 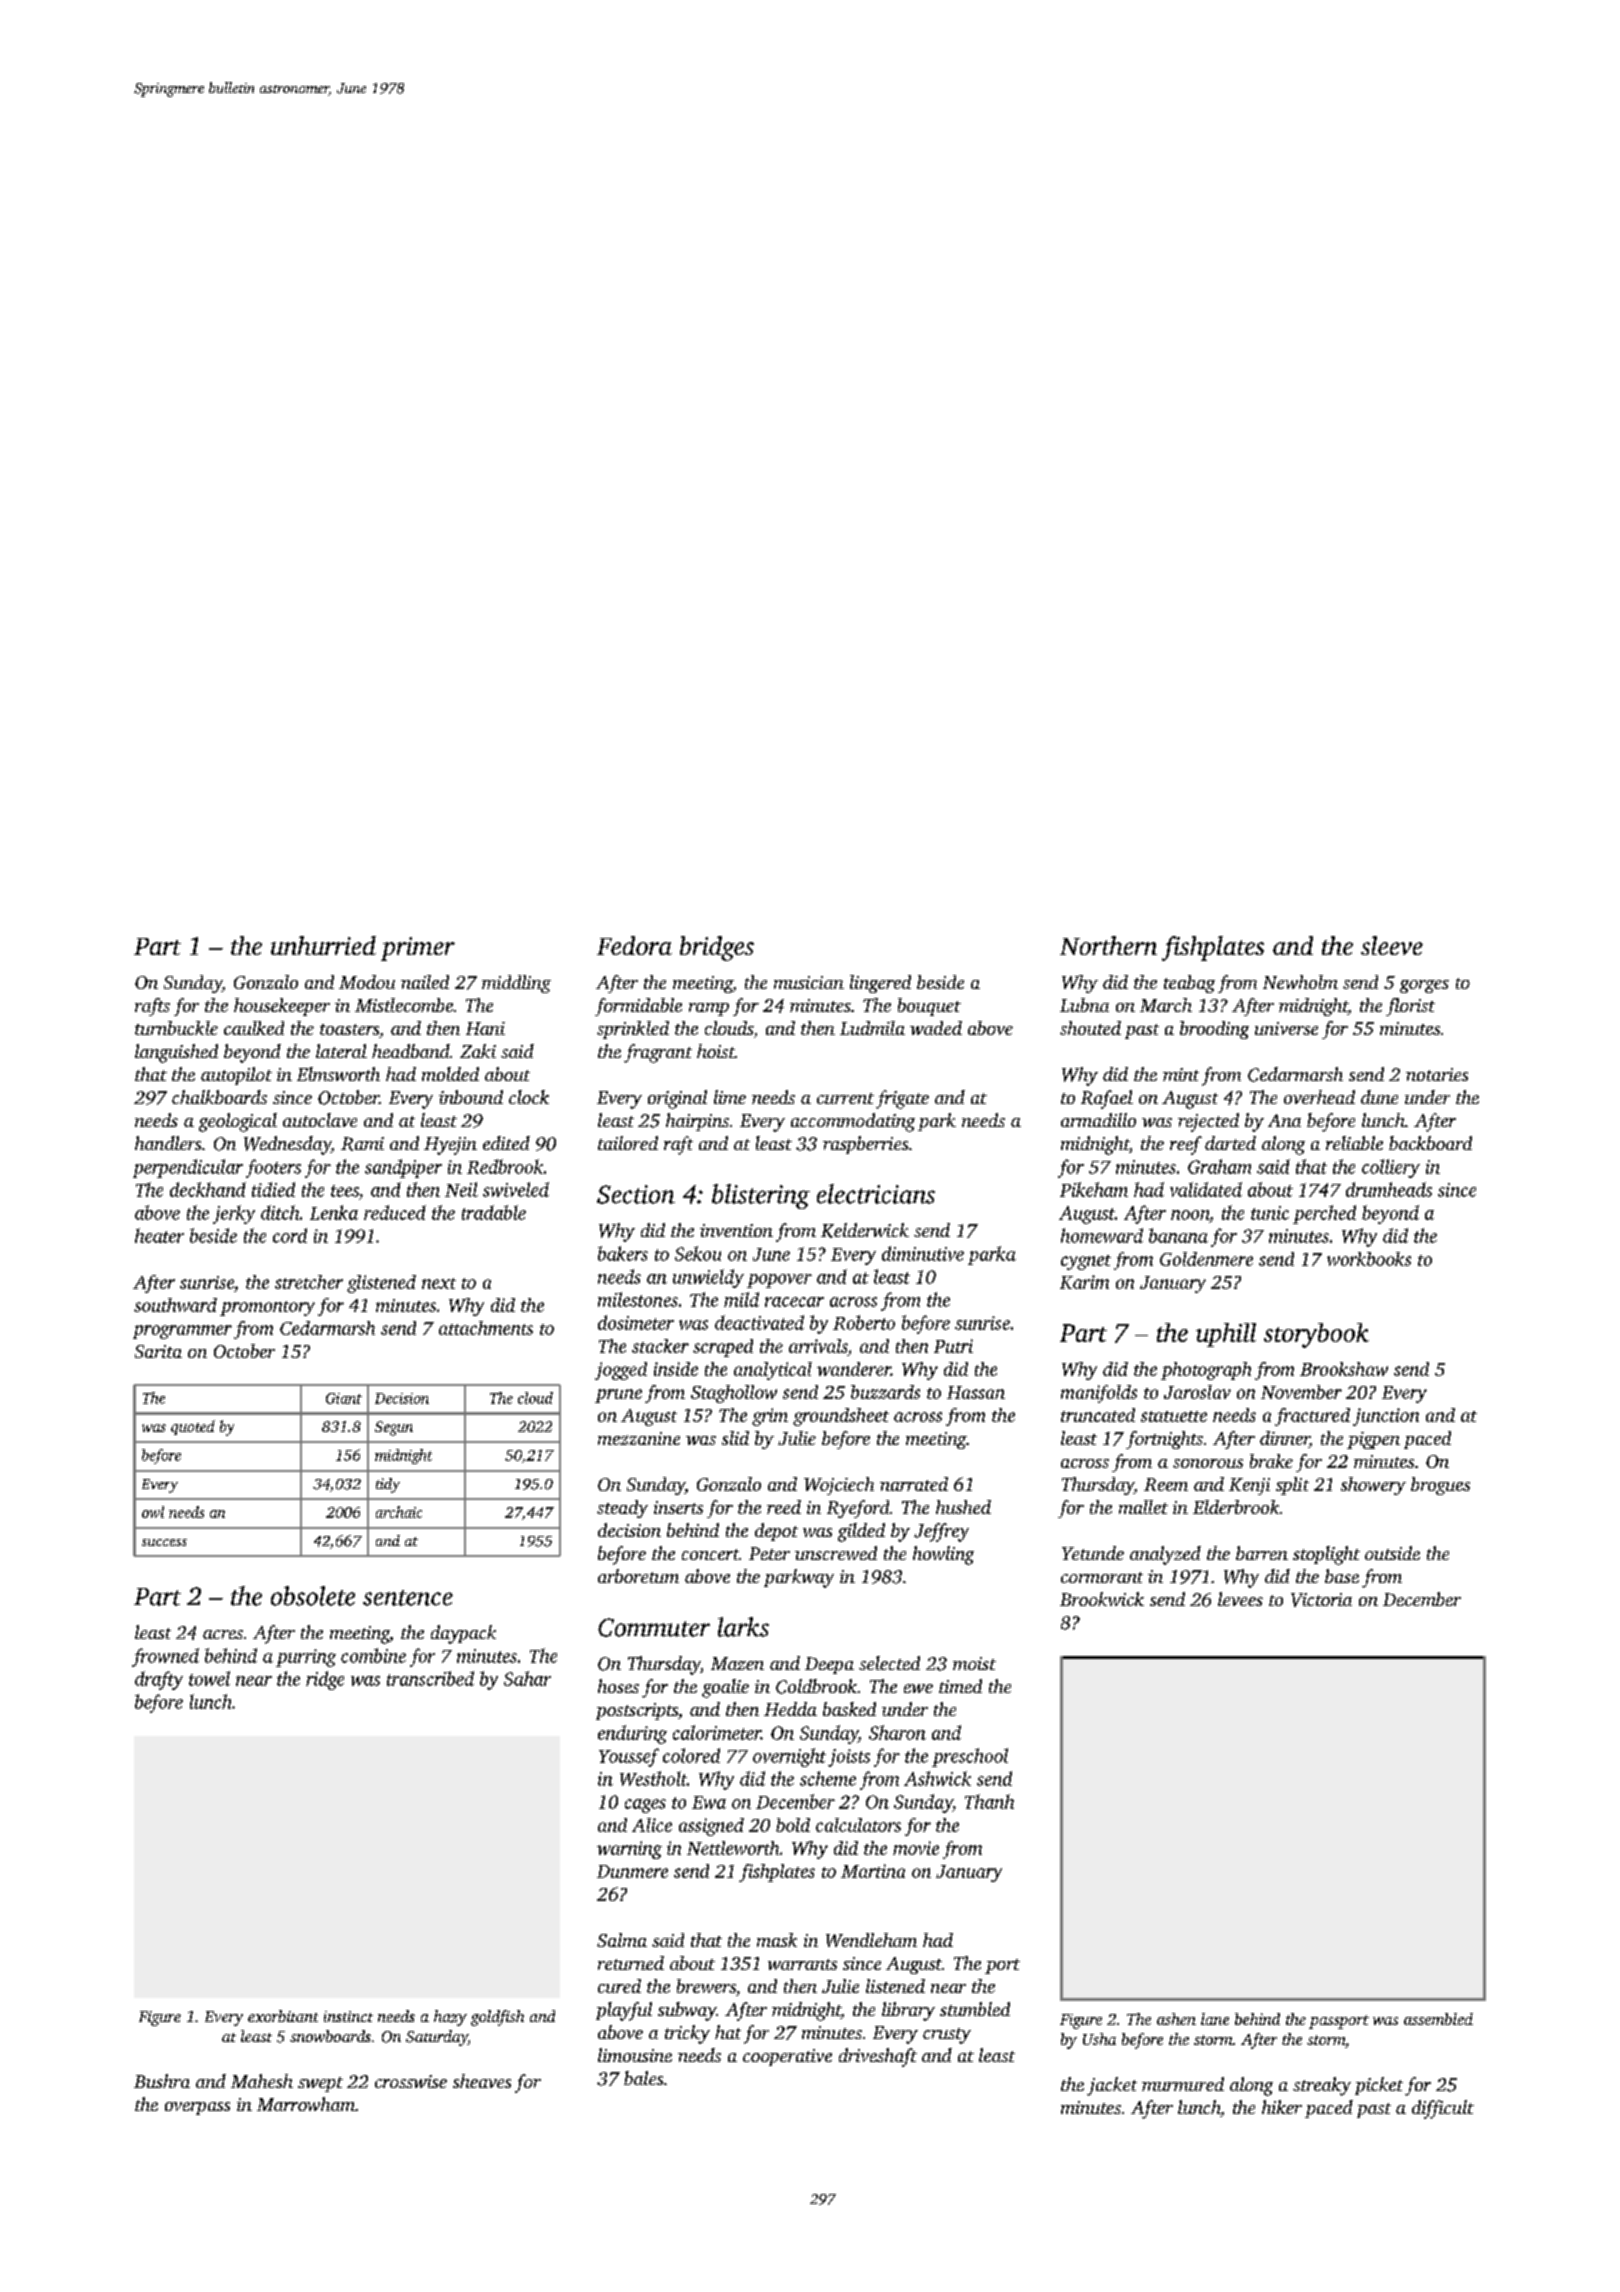 What do you see at coordinates (638, 1007) in the page?
I see `formidable` at bounding box center [638, 1007].
